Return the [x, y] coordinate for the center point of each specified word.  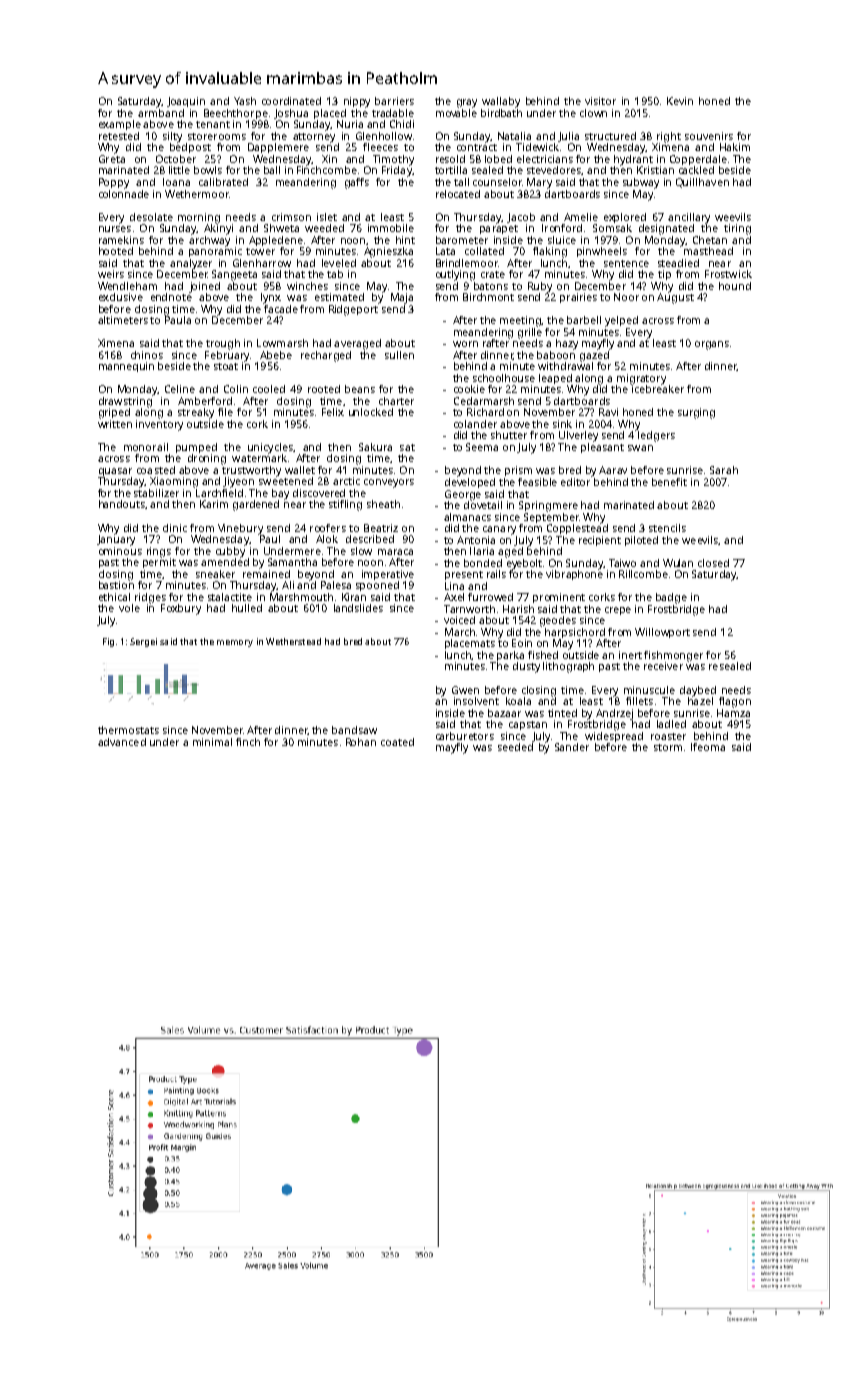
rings [159, 552]
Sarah [724, 470]
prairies [578, 298]
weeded [324, 228]
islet [327, 217]
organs [712, 345]
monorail [146, 447]
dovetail [483, 504]
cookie [469, 389]
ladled [671, 724]
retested [119, 136]
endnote [171, 297]
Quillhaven [702, 183]
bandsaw [354, 730]
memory [235, 643]
